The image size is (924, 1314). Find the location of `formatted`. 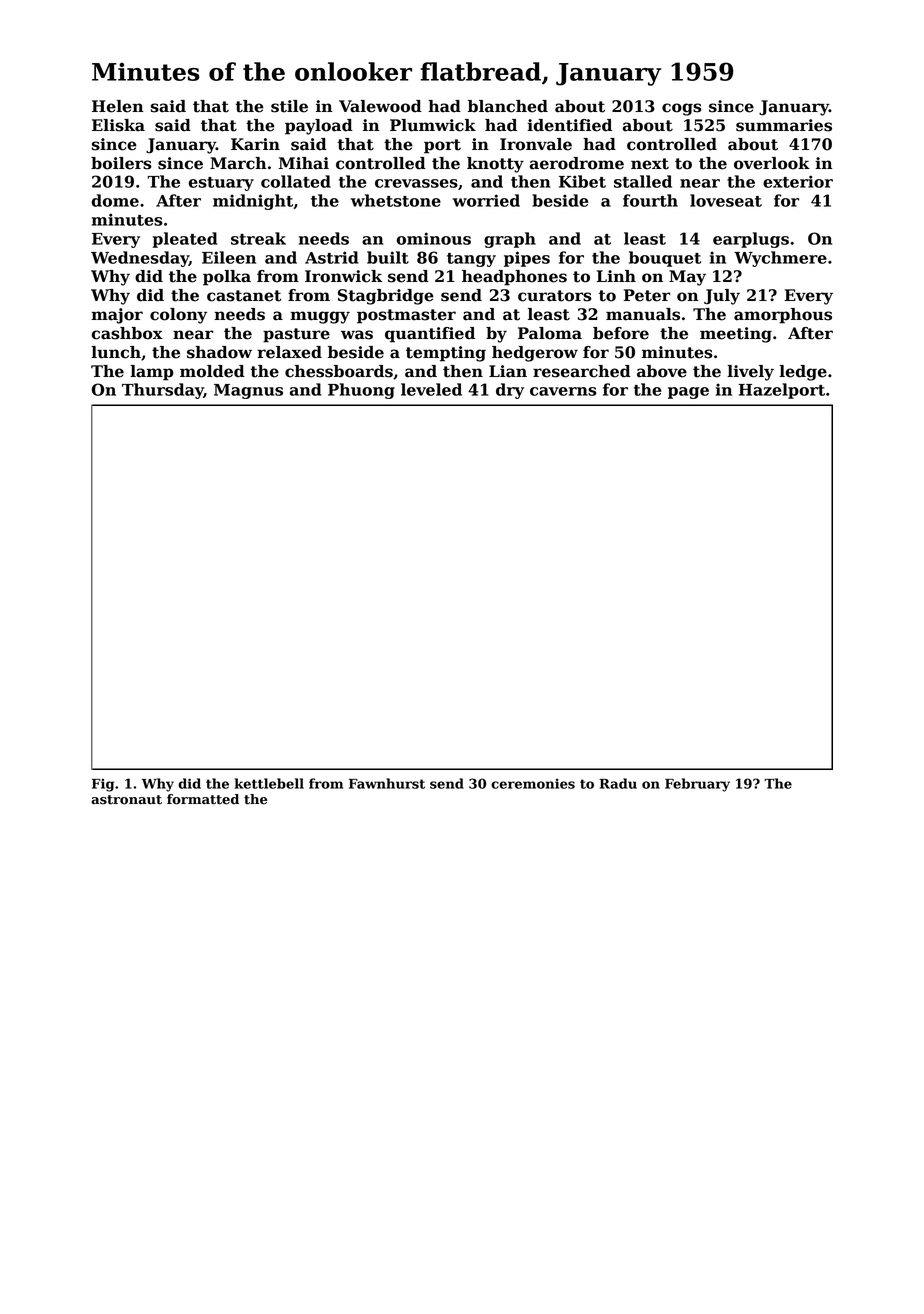

formatted is located at coordinates (203, 799).
